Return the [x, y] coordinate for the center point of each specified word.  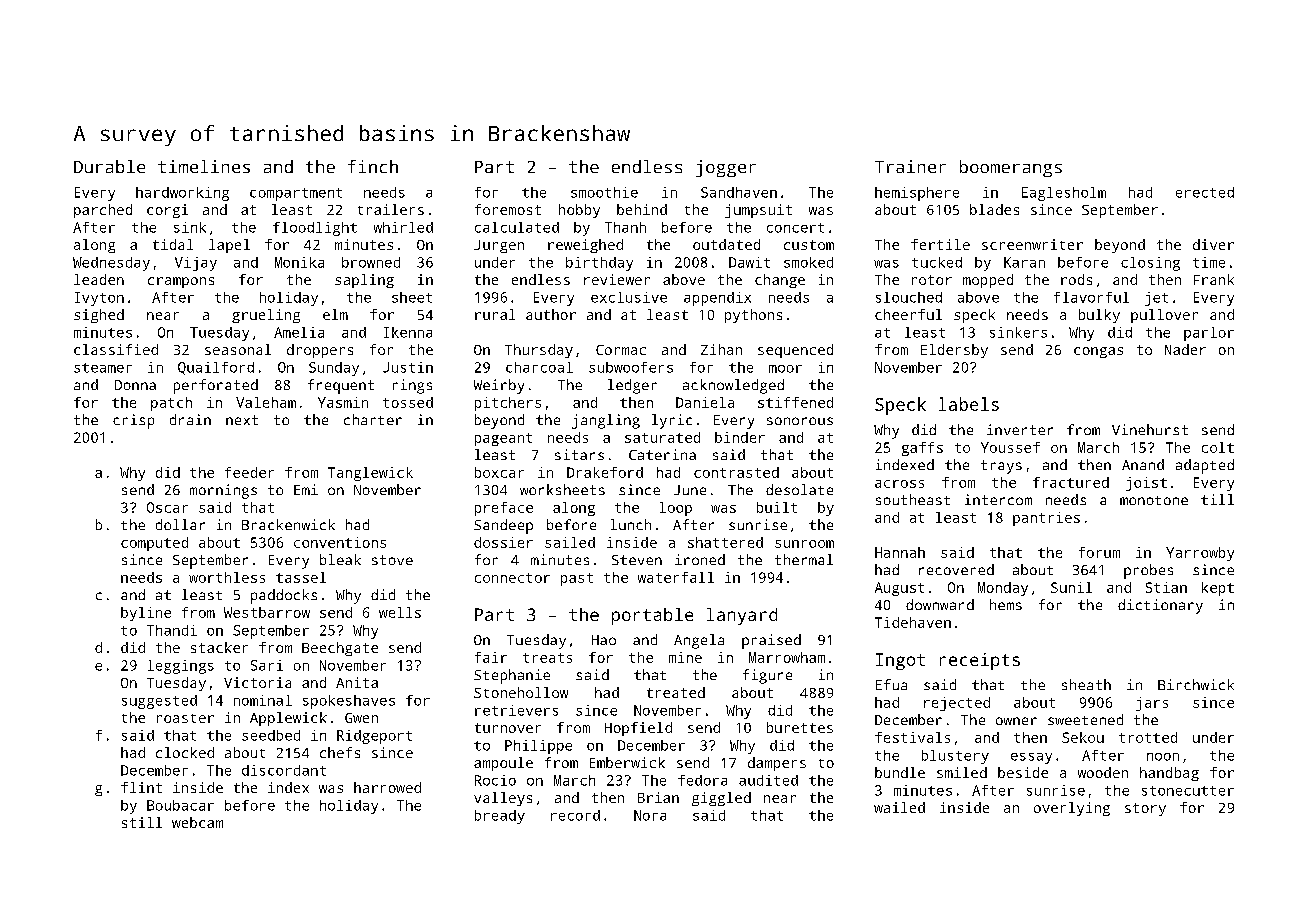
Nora [650, 815]
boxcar [499, 472]
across [899, 484]
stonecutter [1188, 791]
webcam [197, 822]
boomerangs [1011, 168]
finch [373, 166]
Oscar [167, 507]
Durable [109, 166]
